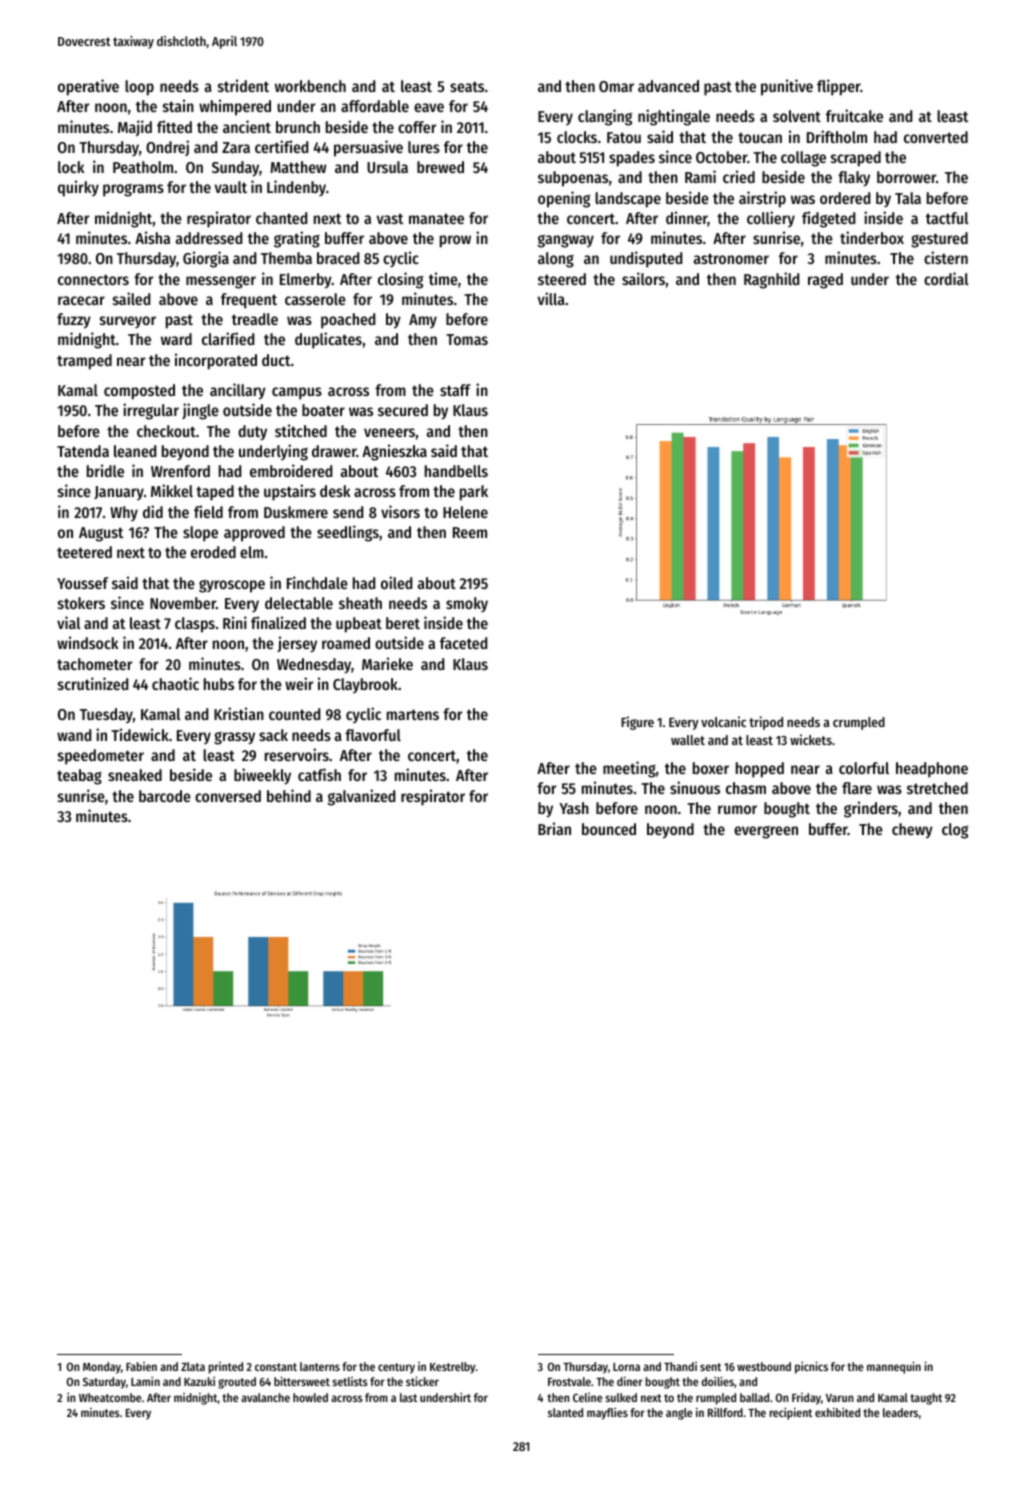  I want to click on Wheatcombe, so click(110, 1397).
